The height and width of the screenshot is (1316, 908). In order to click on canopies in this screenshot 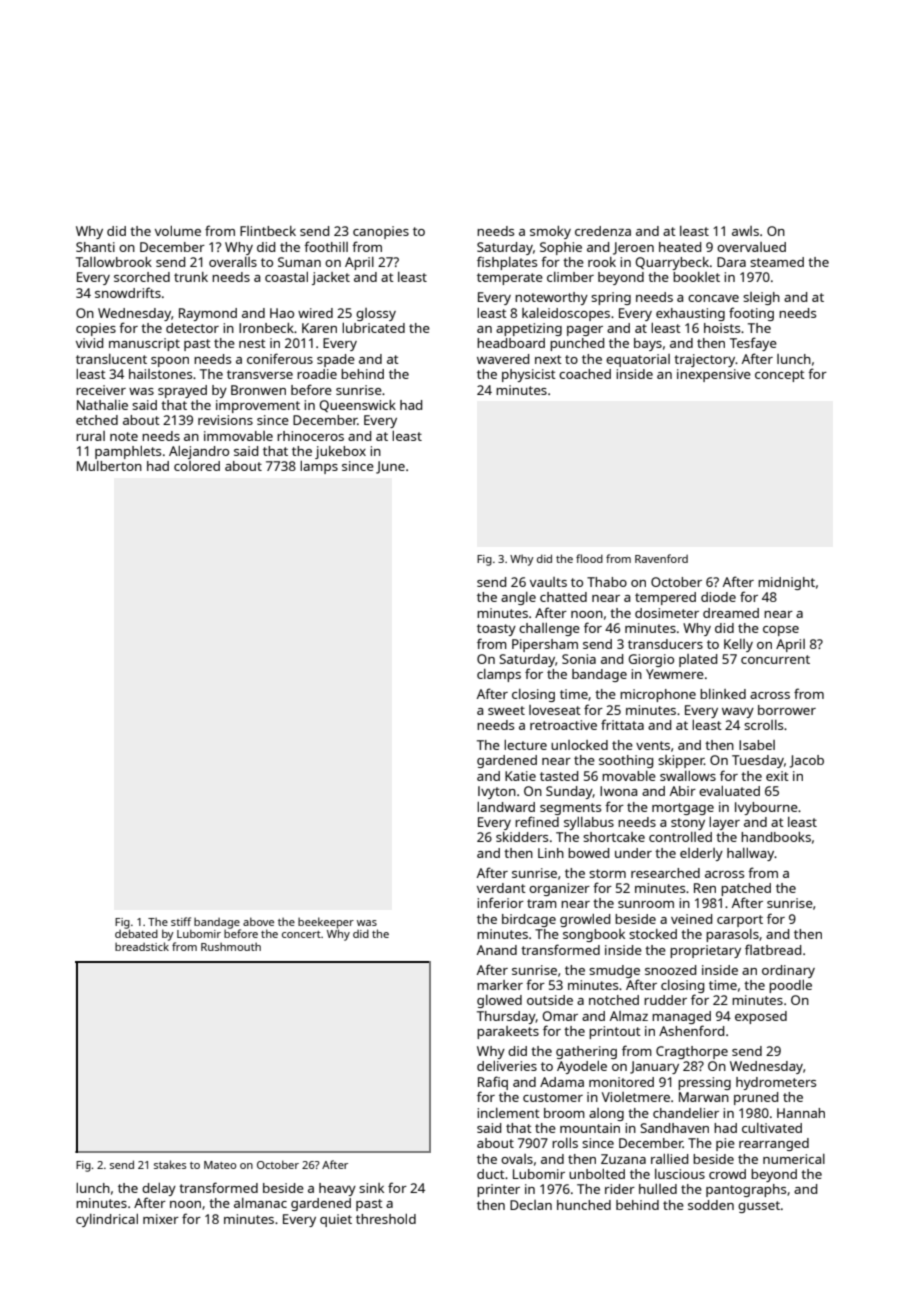, I will do `click(381, 232)`.
